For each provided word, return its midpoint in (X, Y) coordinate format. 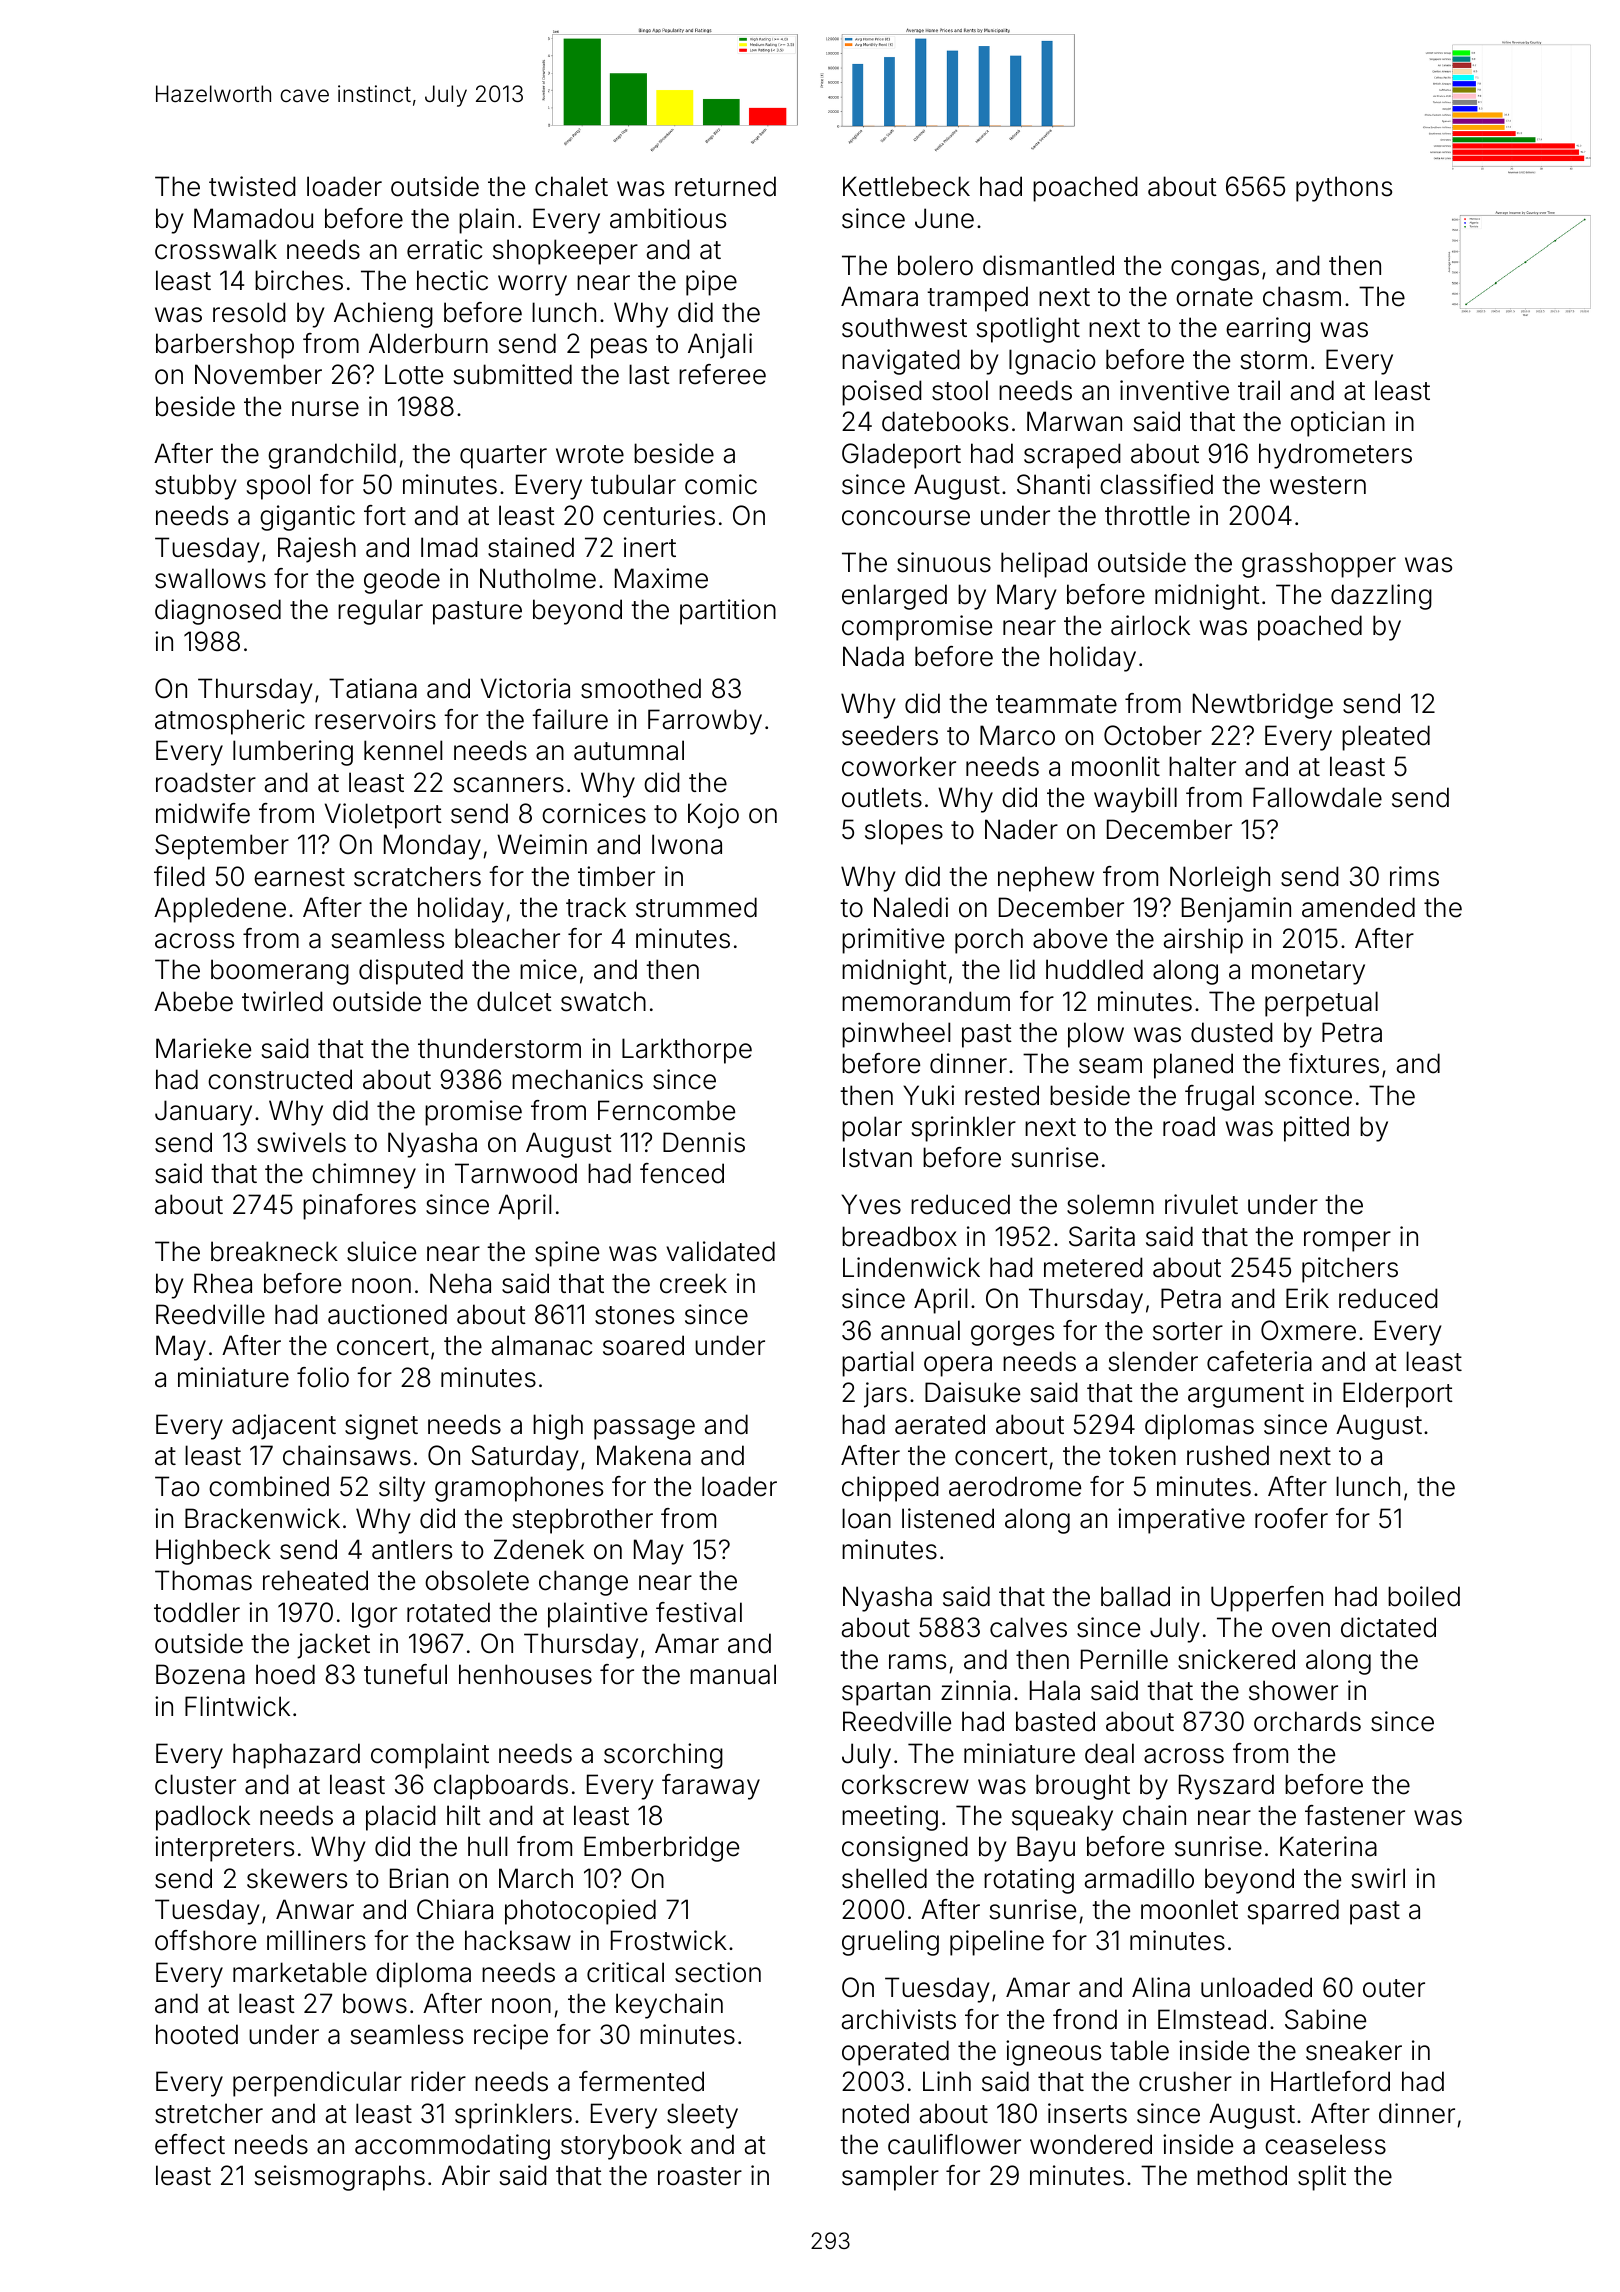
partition (728, 612)
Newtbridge (1263, 706)
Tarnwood (516, 1173)
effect (190, 2144)
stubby (195, 487)
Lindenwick (911, 1267)
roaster (700, 2176)
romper (1347, 1241)
